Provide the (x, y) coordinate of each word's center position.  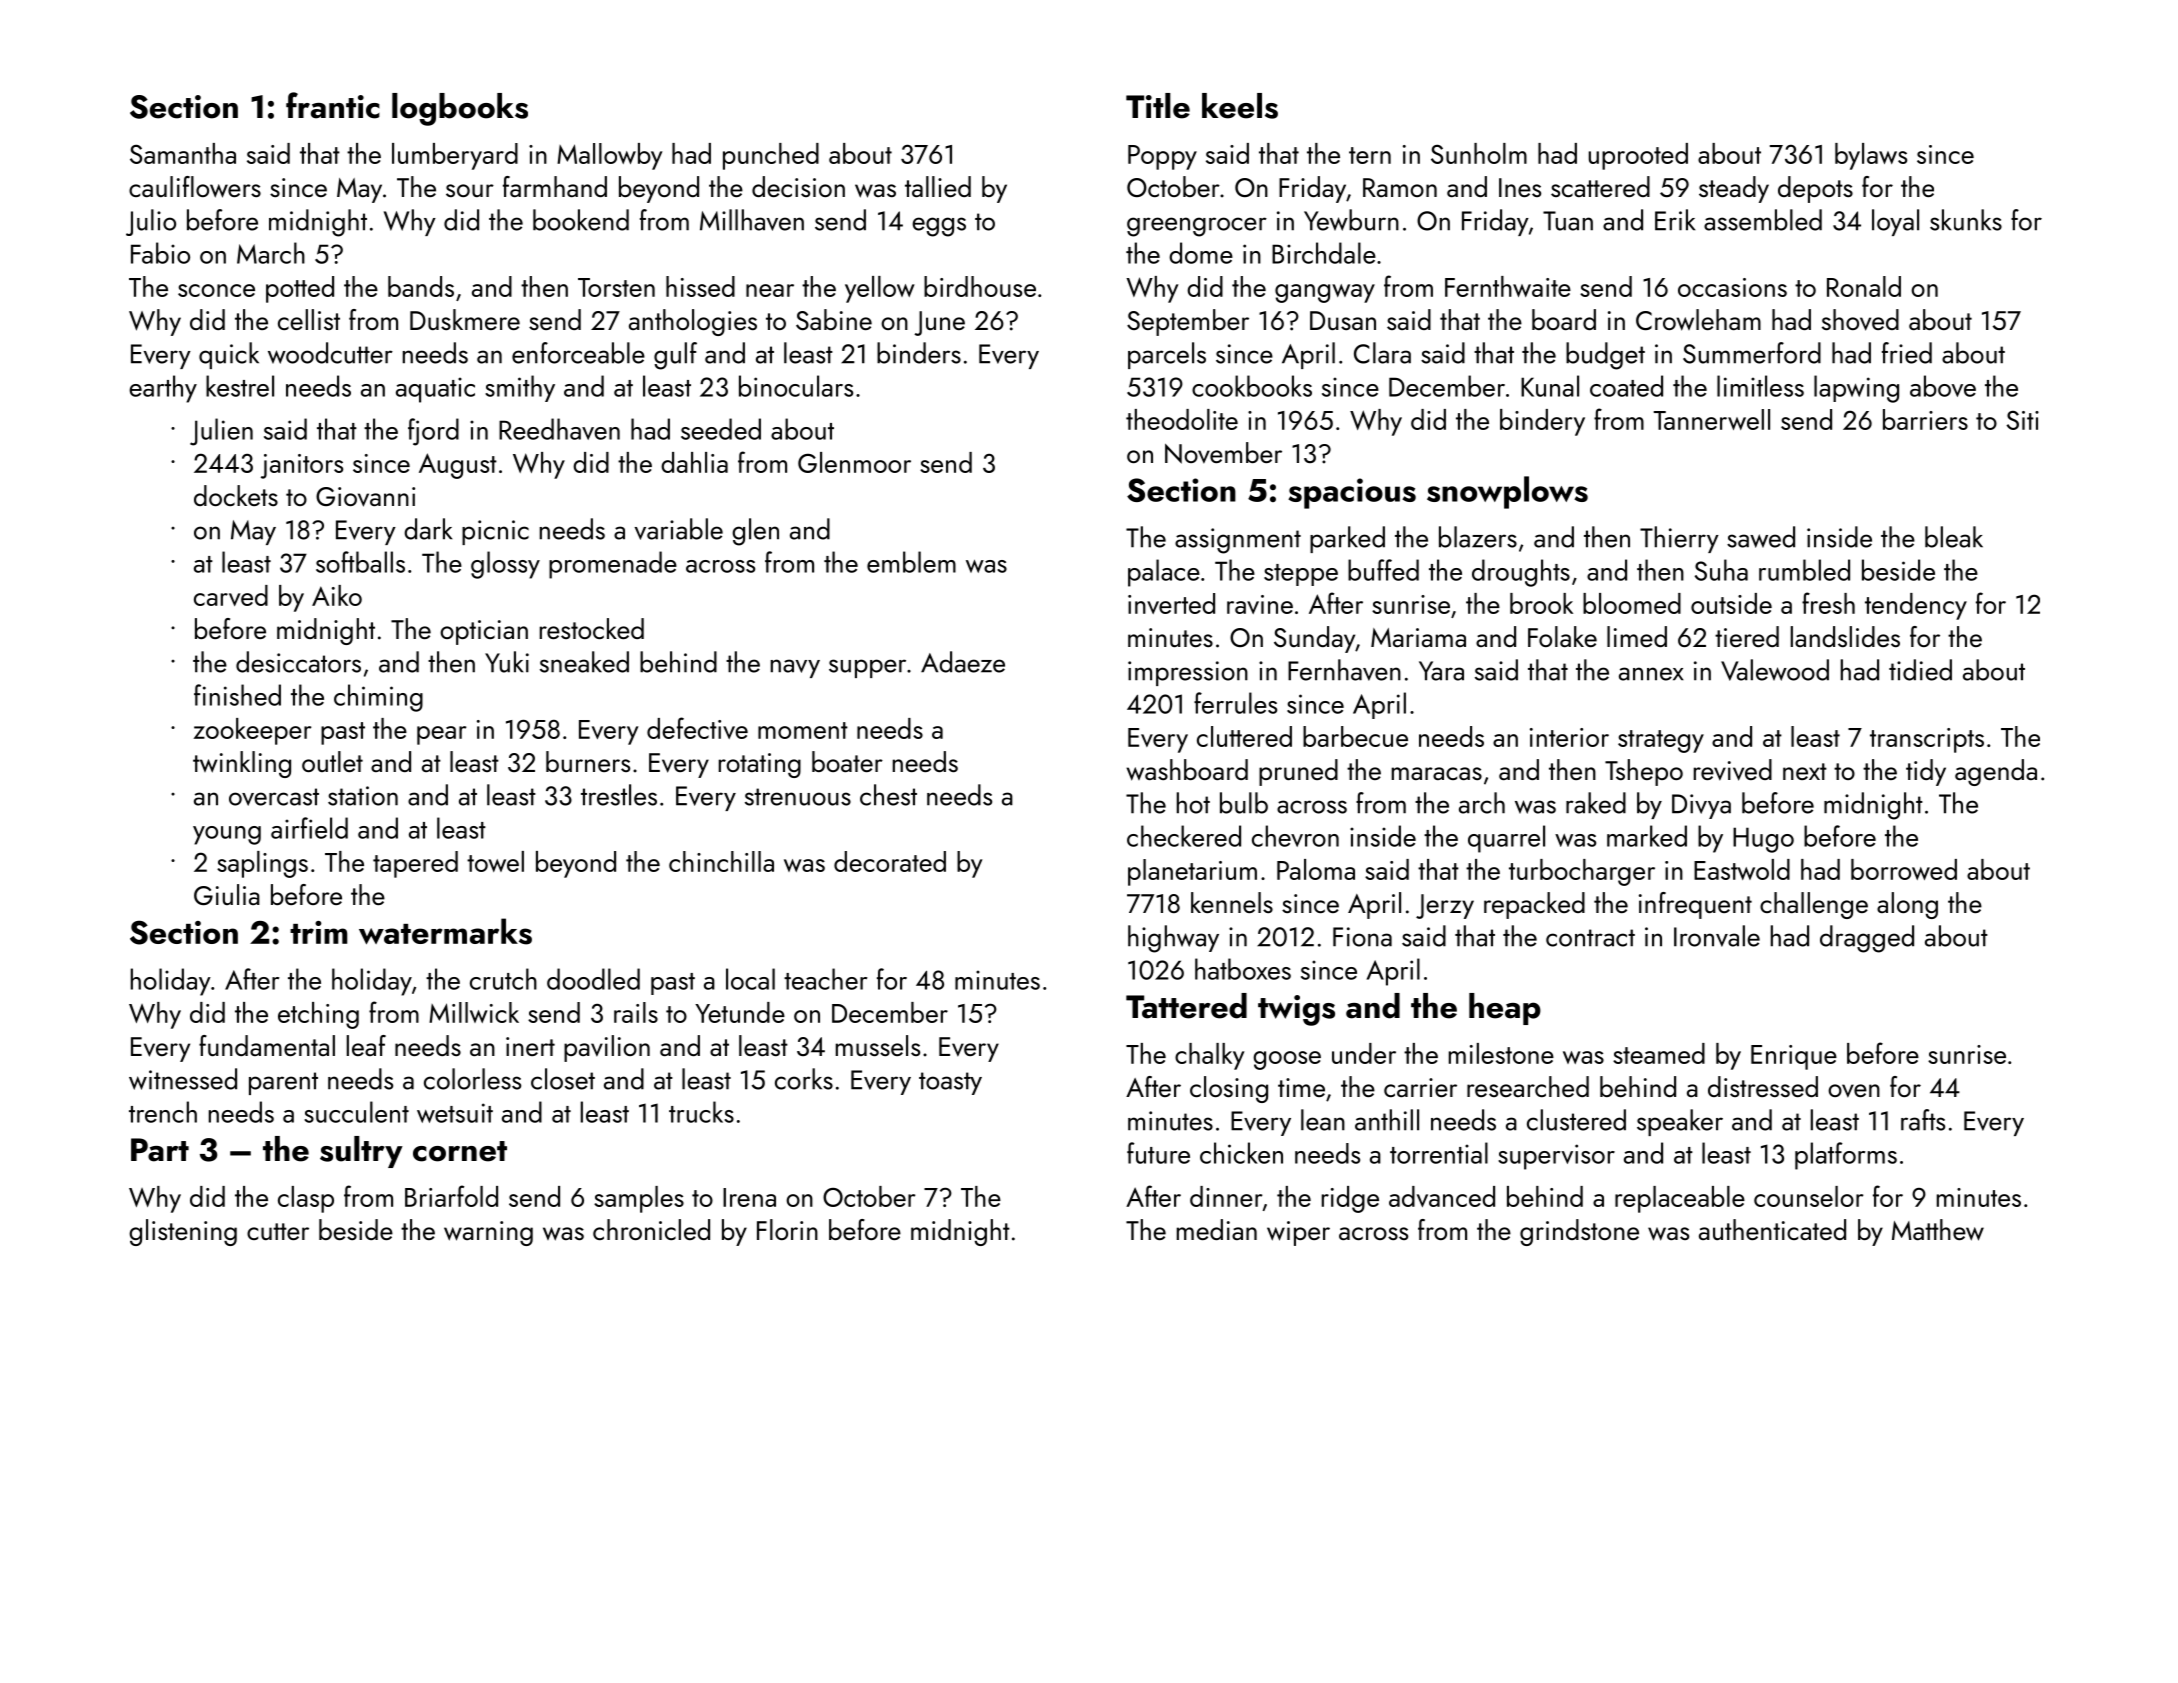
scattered (1600, 186)
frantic (333, 105)
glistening (183, 1232)
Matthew (1938, 1230)
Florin (787, 1229)
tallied (938, 186)
